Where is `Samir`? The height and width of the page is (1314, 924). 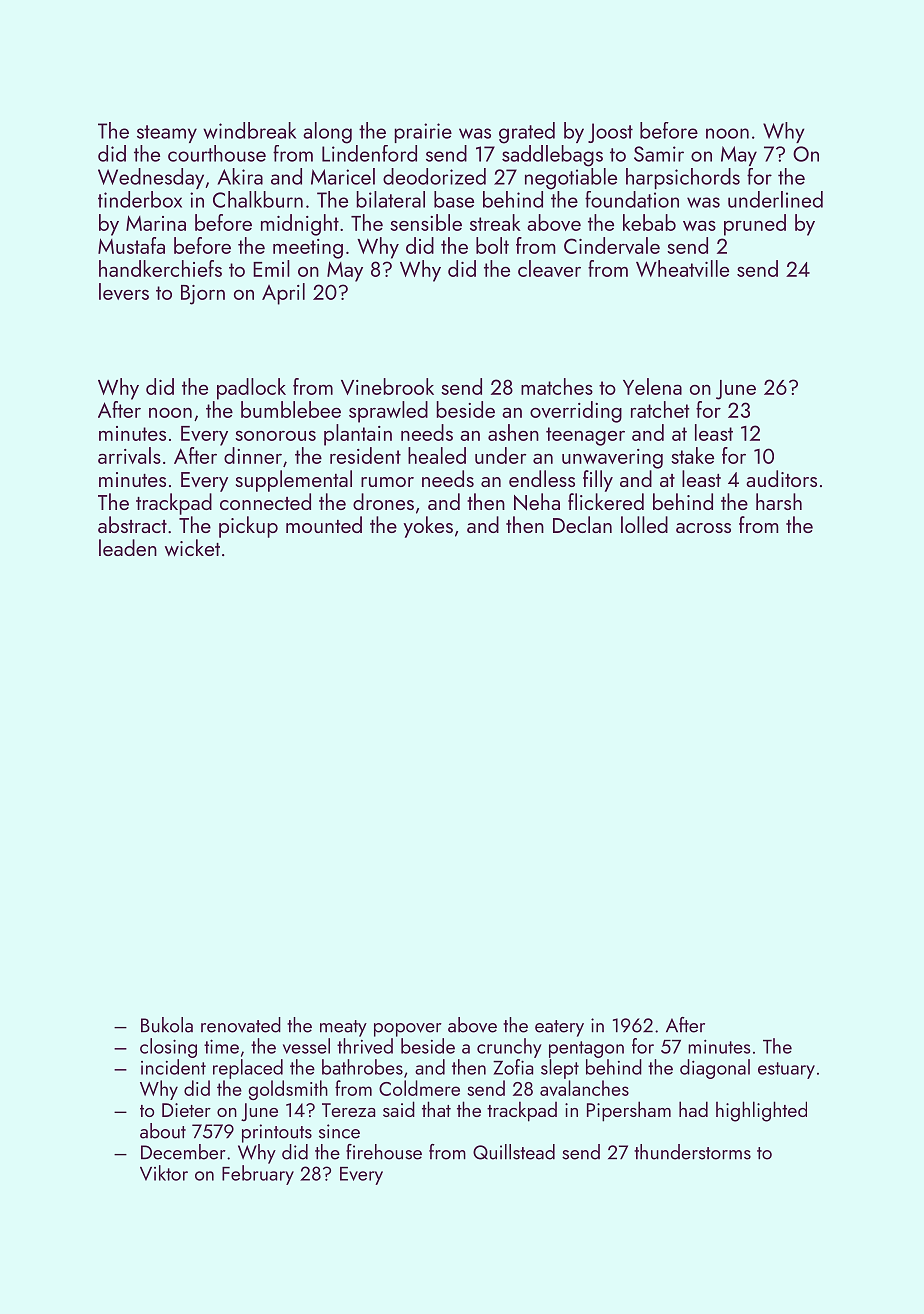 Samir is located at coordinates (659, 154).
